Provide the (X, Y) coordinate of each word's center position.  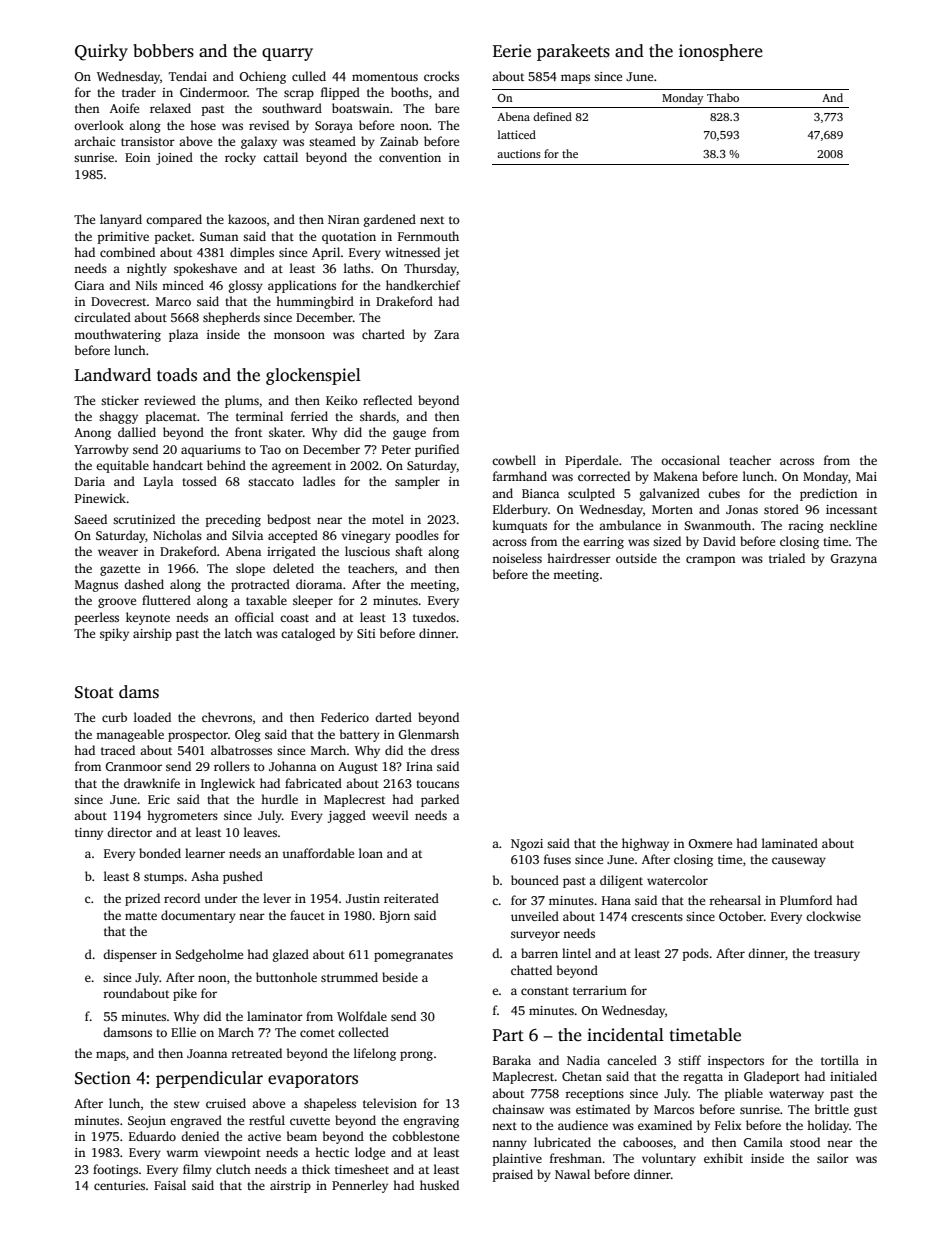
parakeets (573, 52)
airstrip (290, 1187)
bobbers (163, 51)
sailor (833, 1158)
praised (513, 1175)
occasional (690, 460)
